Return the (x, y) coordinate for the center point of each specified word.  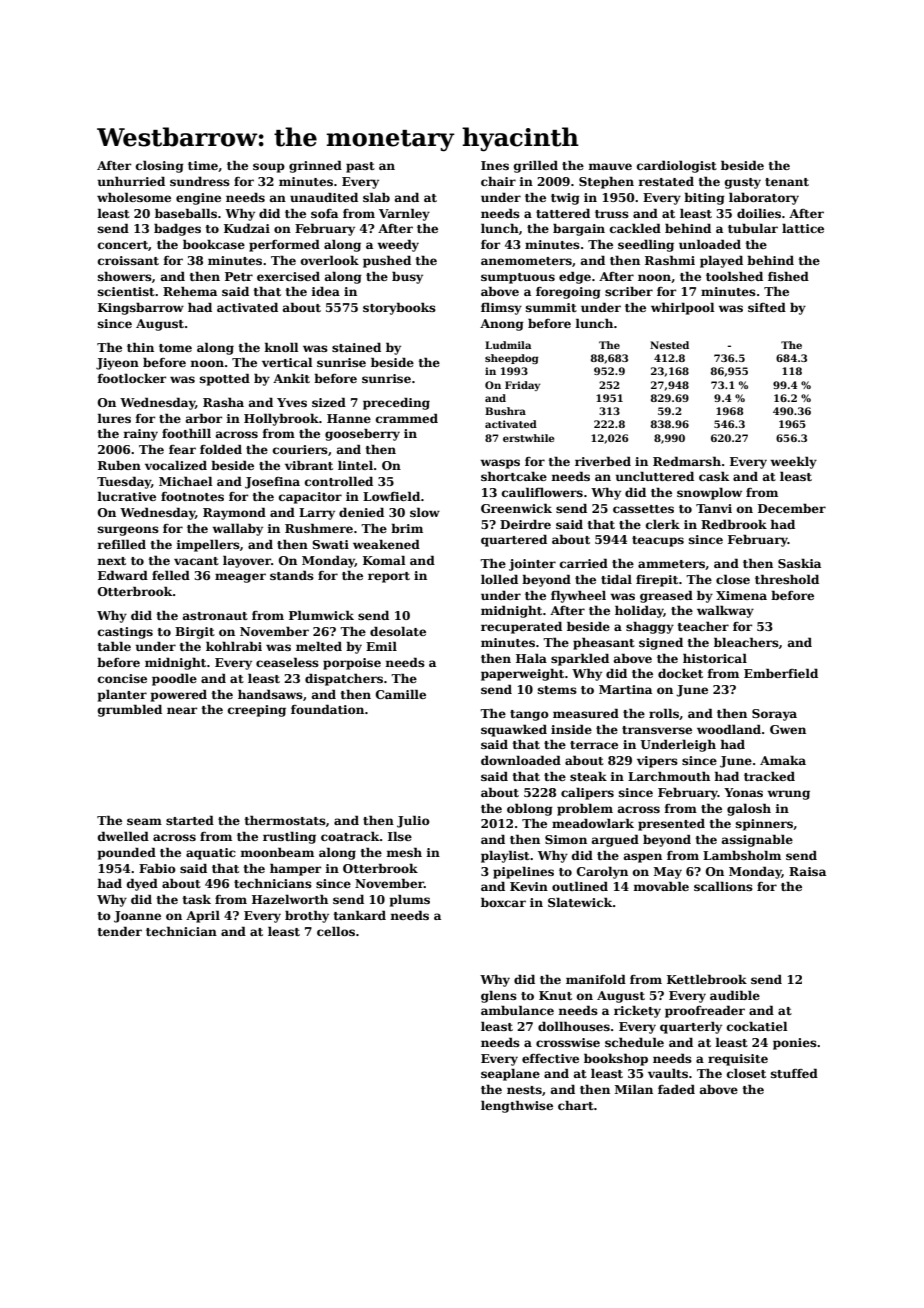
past (360, 167)
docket (680, 673)
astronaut (215, 616)
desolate (398, 631)
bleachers (746, 642)
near (182, 710)
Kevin (529, 886)
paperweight (522, 675)
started (190, 820)
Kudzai (247, 228)
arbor (204, 418)
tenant (787, 182)
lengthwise (517, 1106)
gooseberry (362, 434)
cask (714, 476)
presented (671, 824)
